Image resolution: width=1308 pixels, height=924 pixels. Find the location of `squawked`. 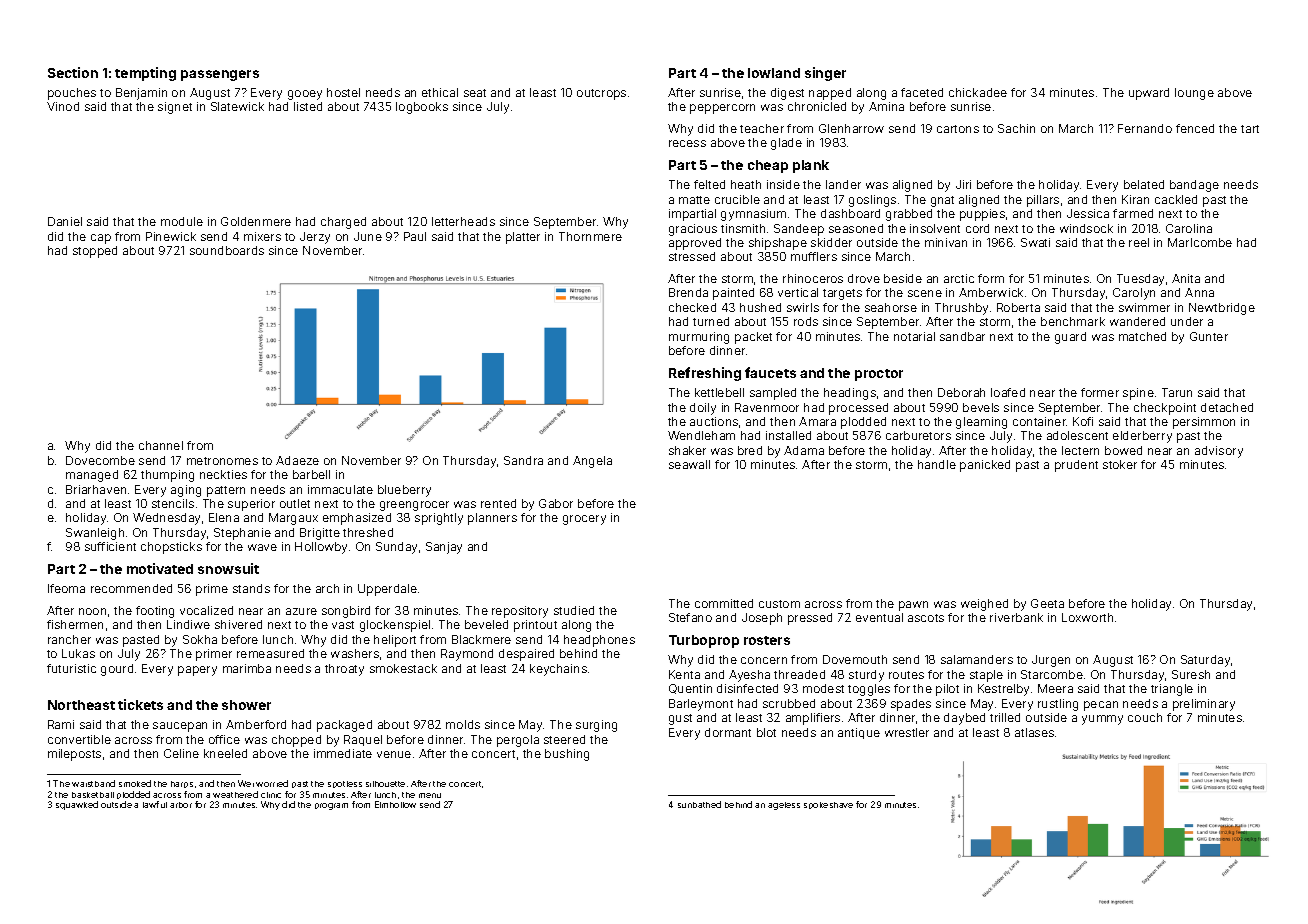

squawked is located at coordinates (77, 805).
